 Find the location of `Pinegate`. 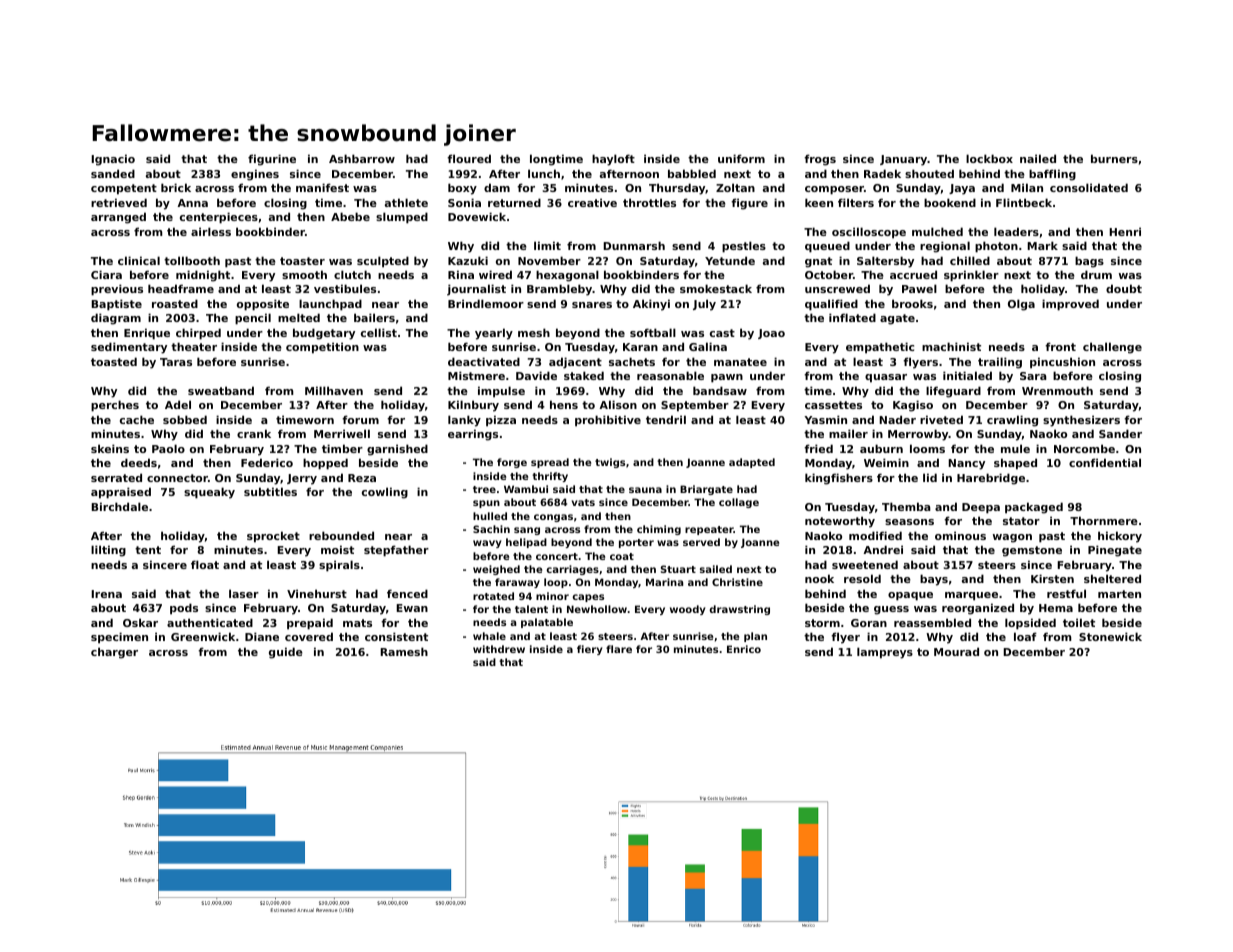

Pinegate is located at coordinates (1115, 551).
